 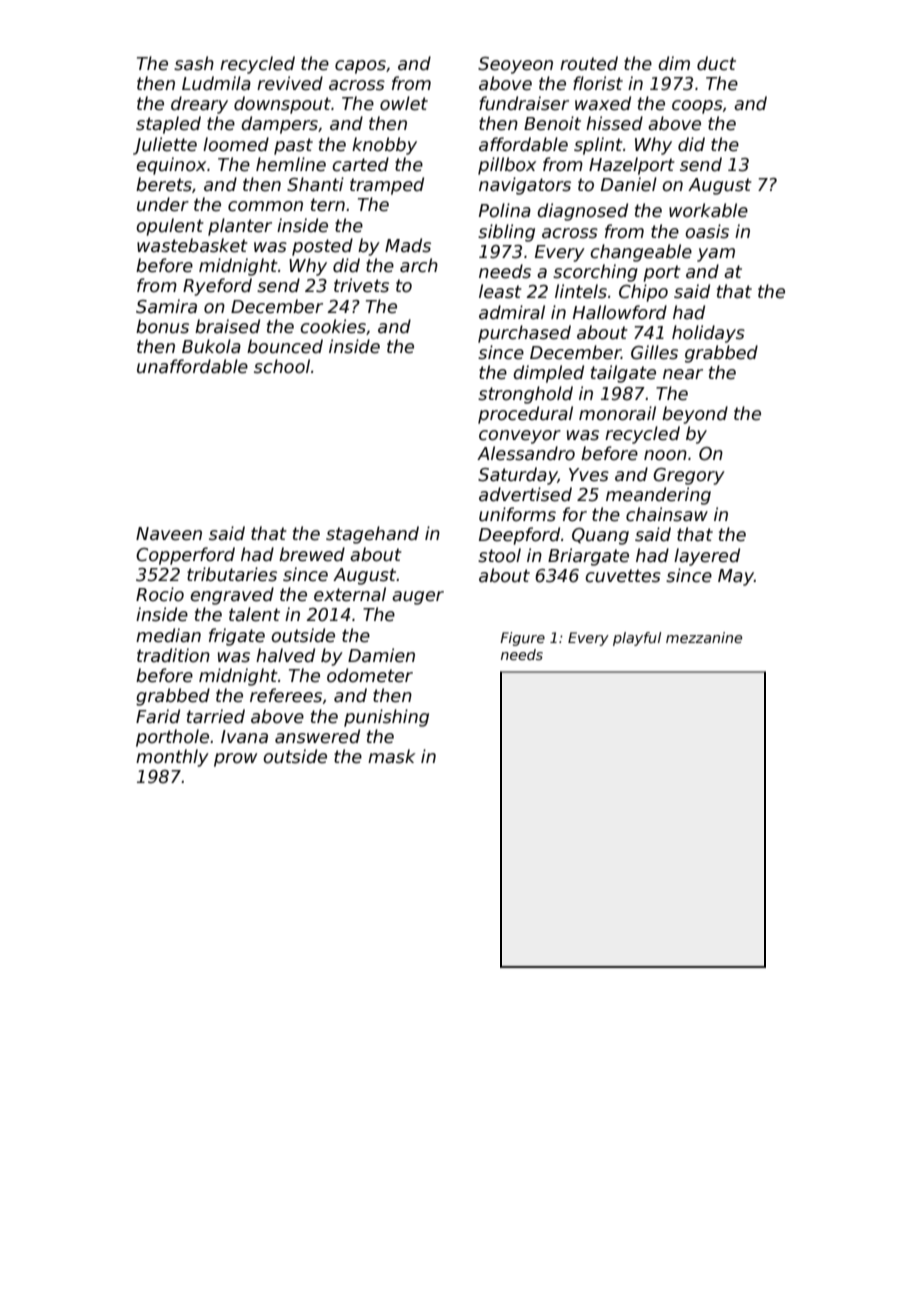 I want to click on uniforms, so click(x=517, y=514).
